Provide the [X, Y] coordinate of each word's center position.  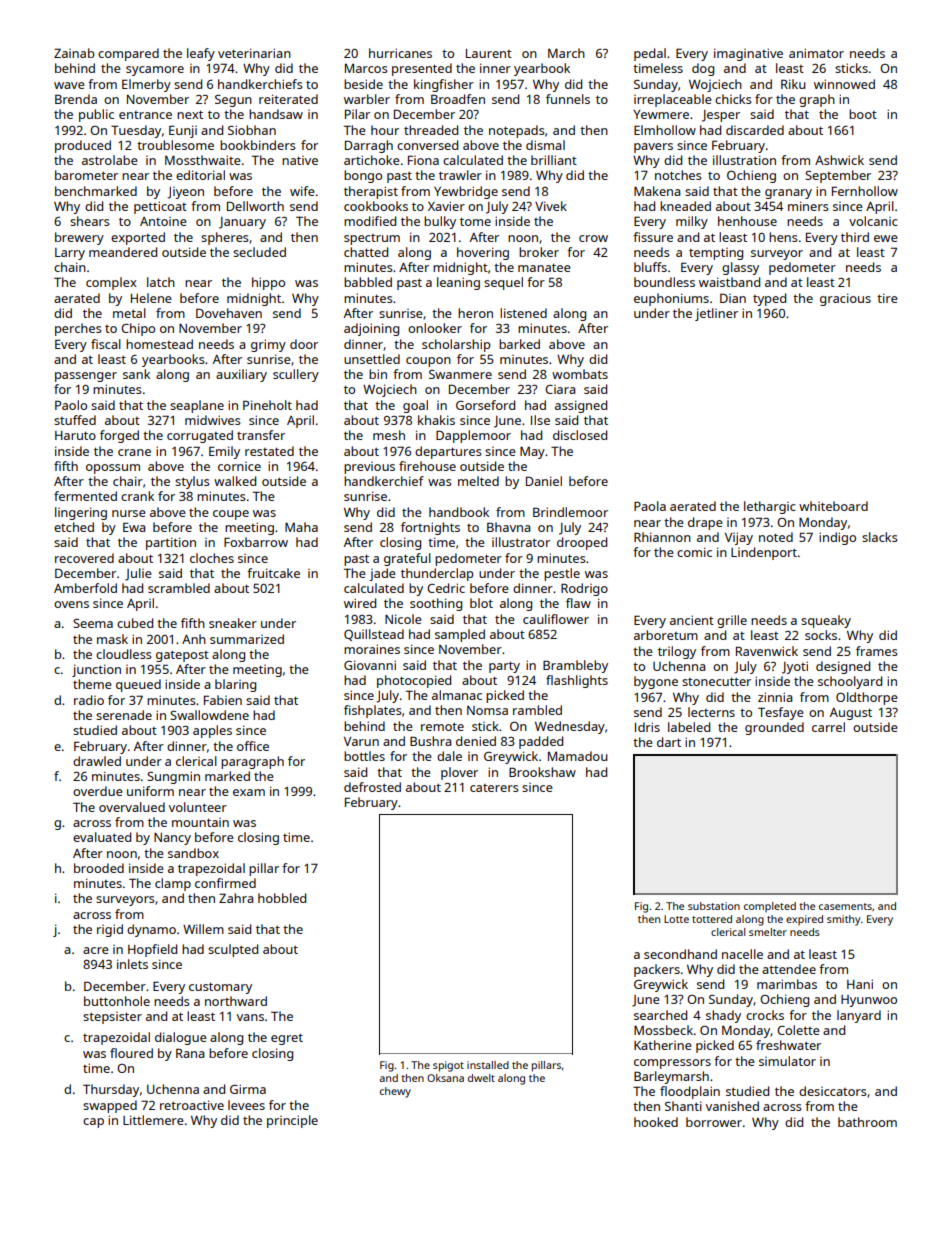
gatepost [182, 656]
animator [816, 53]
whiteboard [833, 506]
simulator [787, 1061]
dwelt [481, 1078]
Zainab [74, 53]
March [566, 53]
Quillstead [374, 635]
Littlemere [153, 1120]
